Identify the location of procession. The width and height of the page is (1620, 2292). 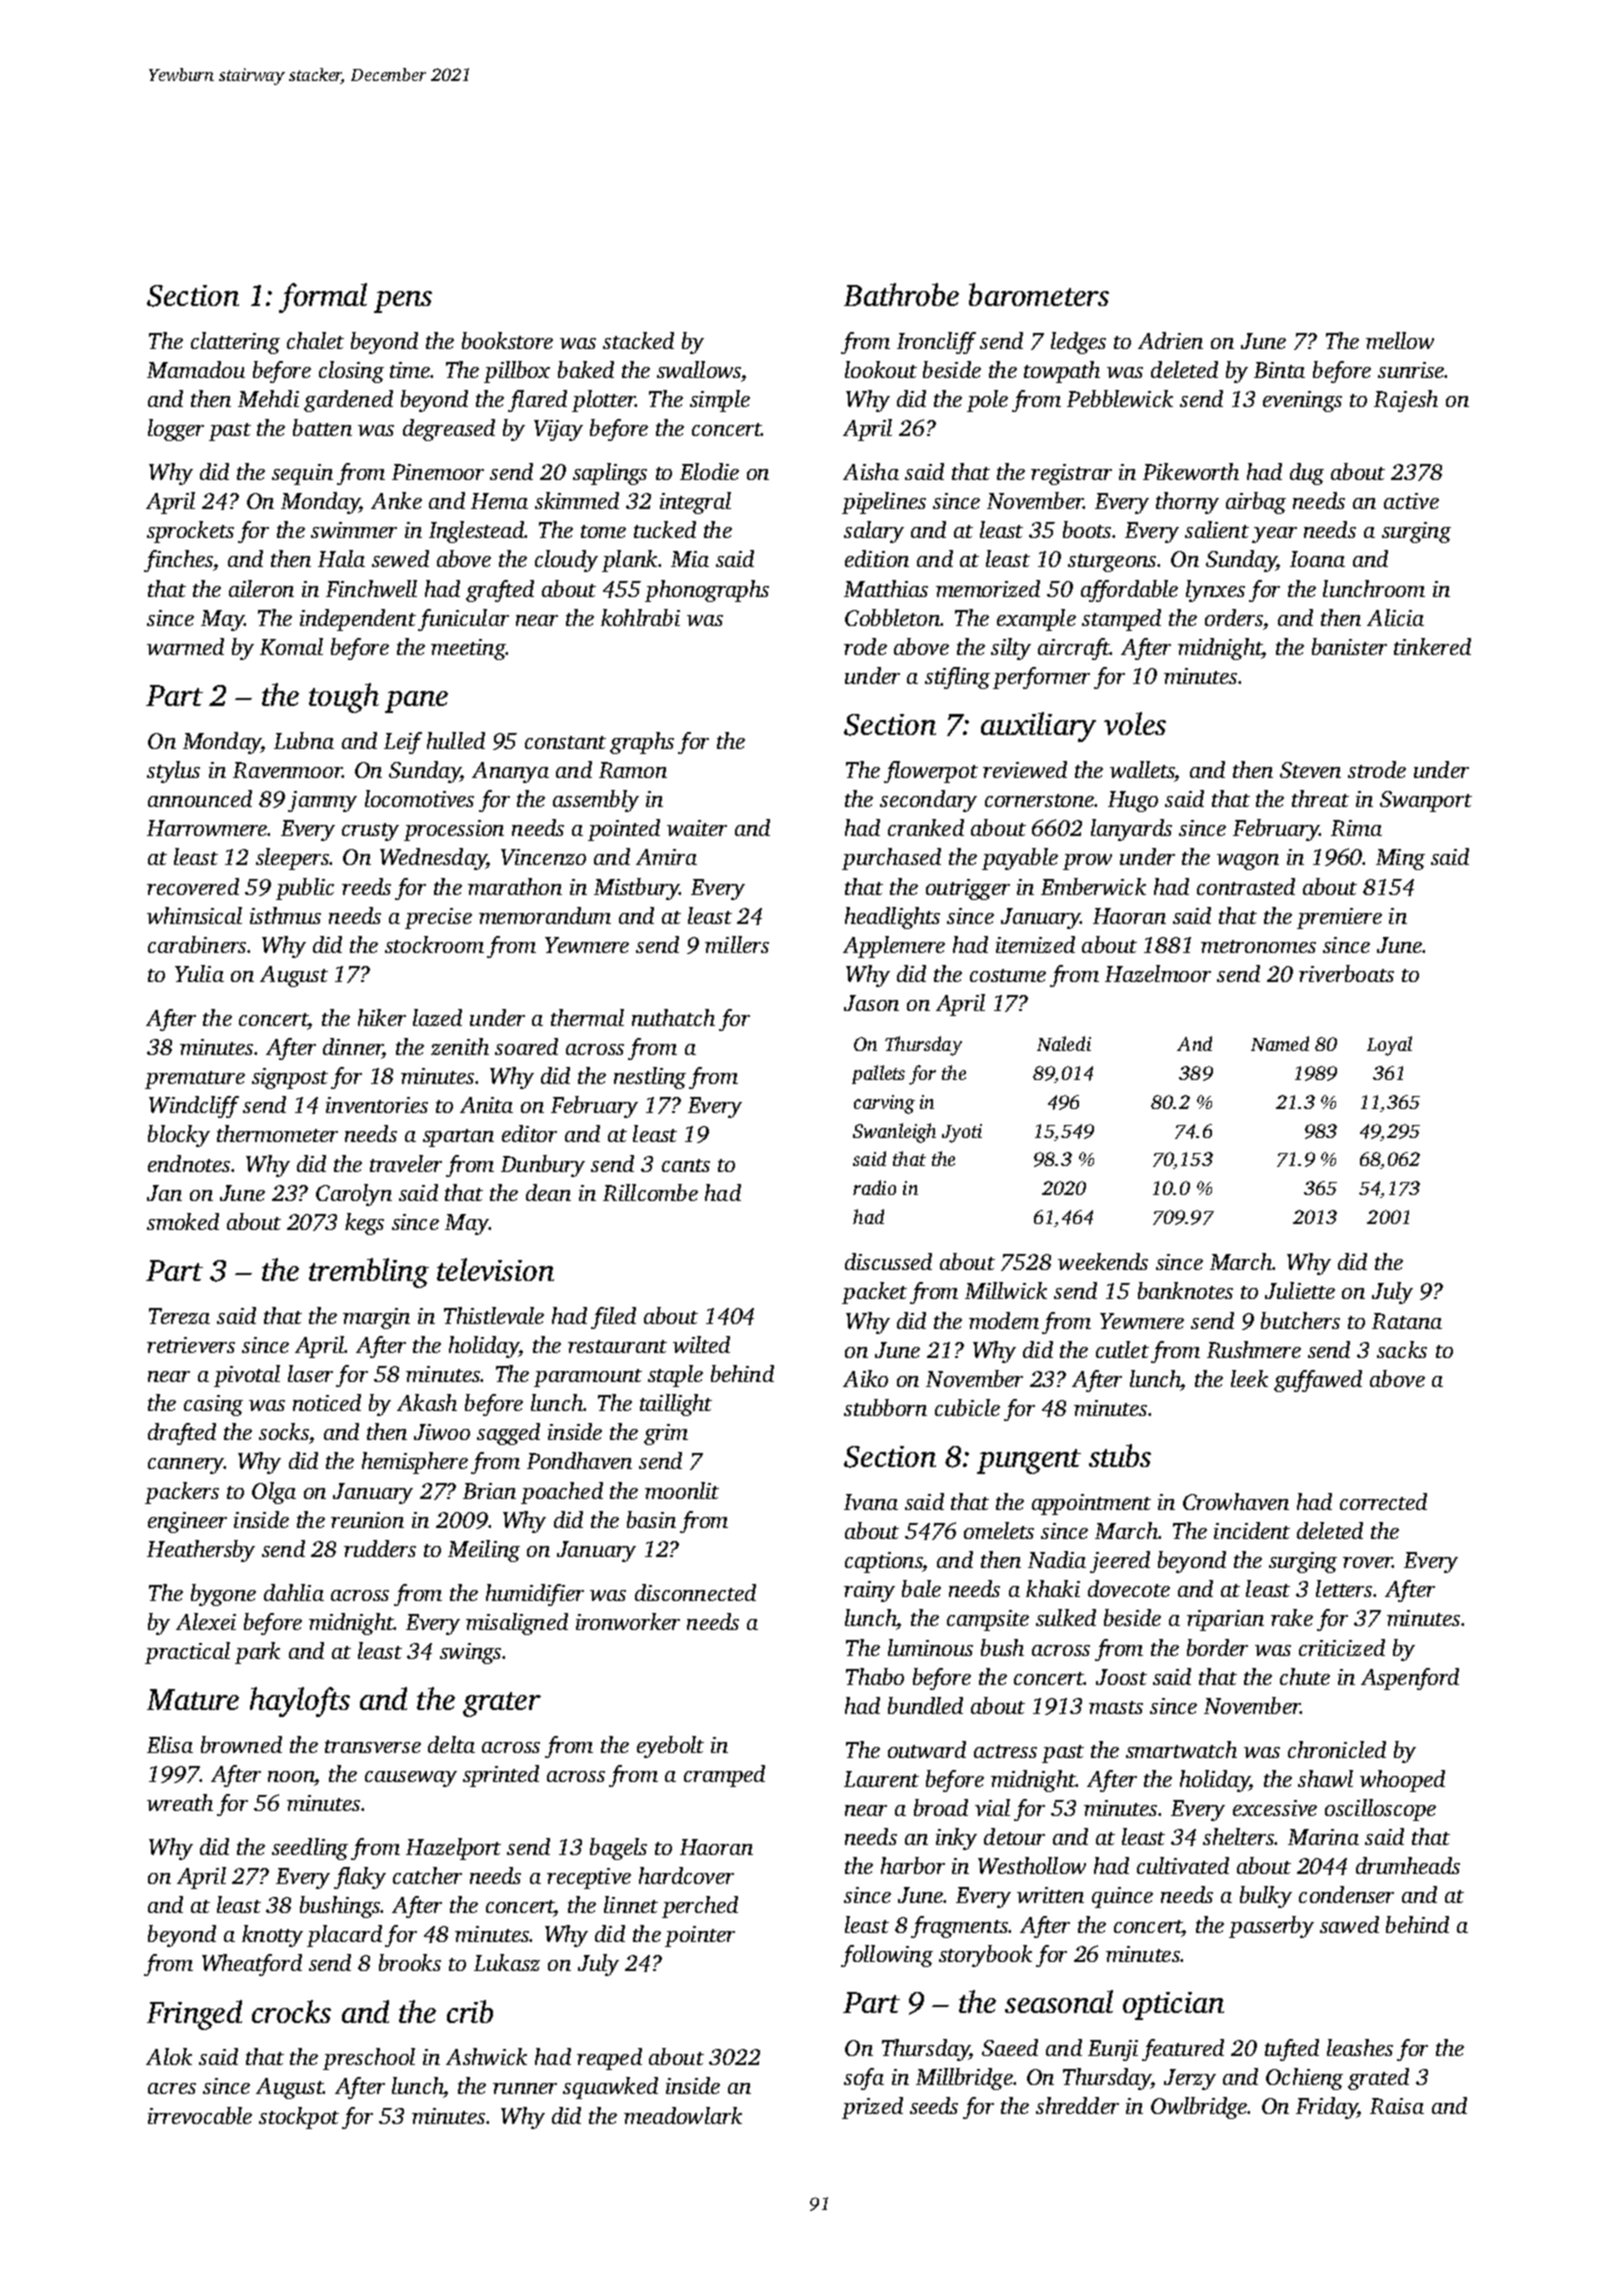
(454, 830).
